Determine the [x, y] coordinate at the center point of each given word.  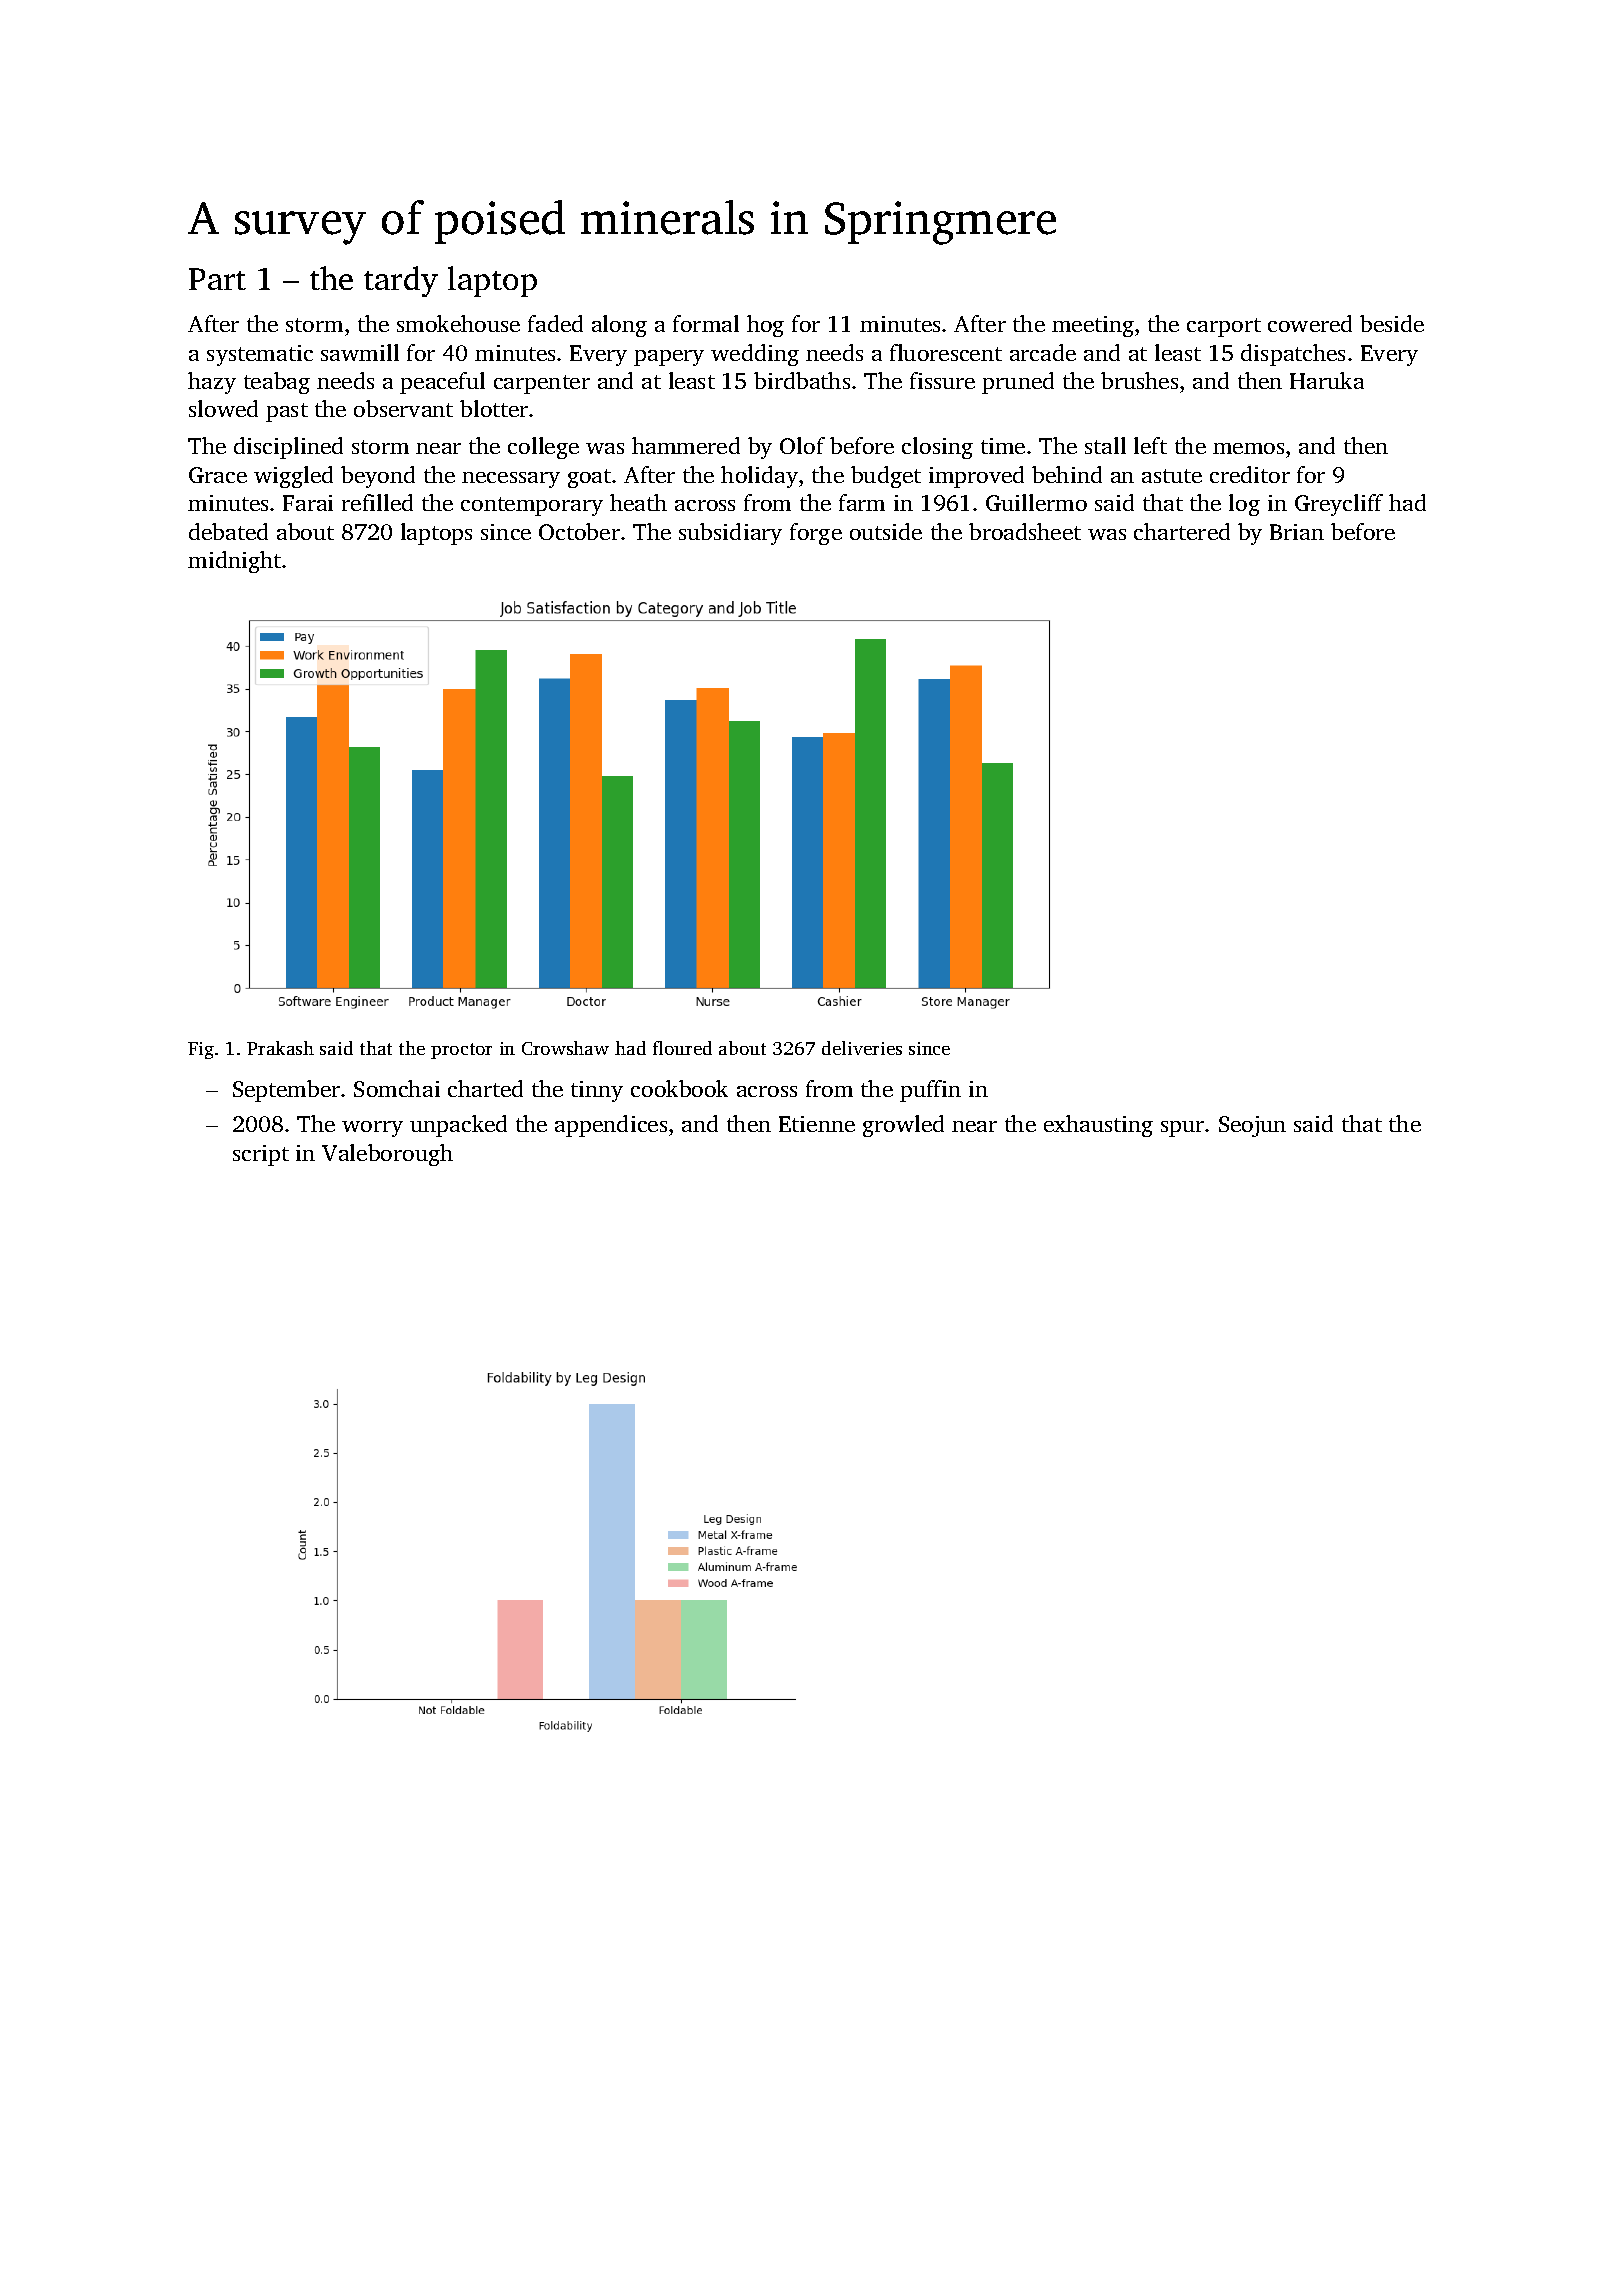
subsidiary [730, 534]
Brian [1297, 532]
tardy [401, 281]
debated [228, 531]
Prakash [280, 1048]
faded [555, 323]
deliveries [862, 1048]
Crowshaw [565, 1048]
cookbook [679, 1088]
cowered [1310, 323]
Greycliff [1339, 505]
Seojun [1252, 1126]
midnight [234, 562]
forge [816, 534]
